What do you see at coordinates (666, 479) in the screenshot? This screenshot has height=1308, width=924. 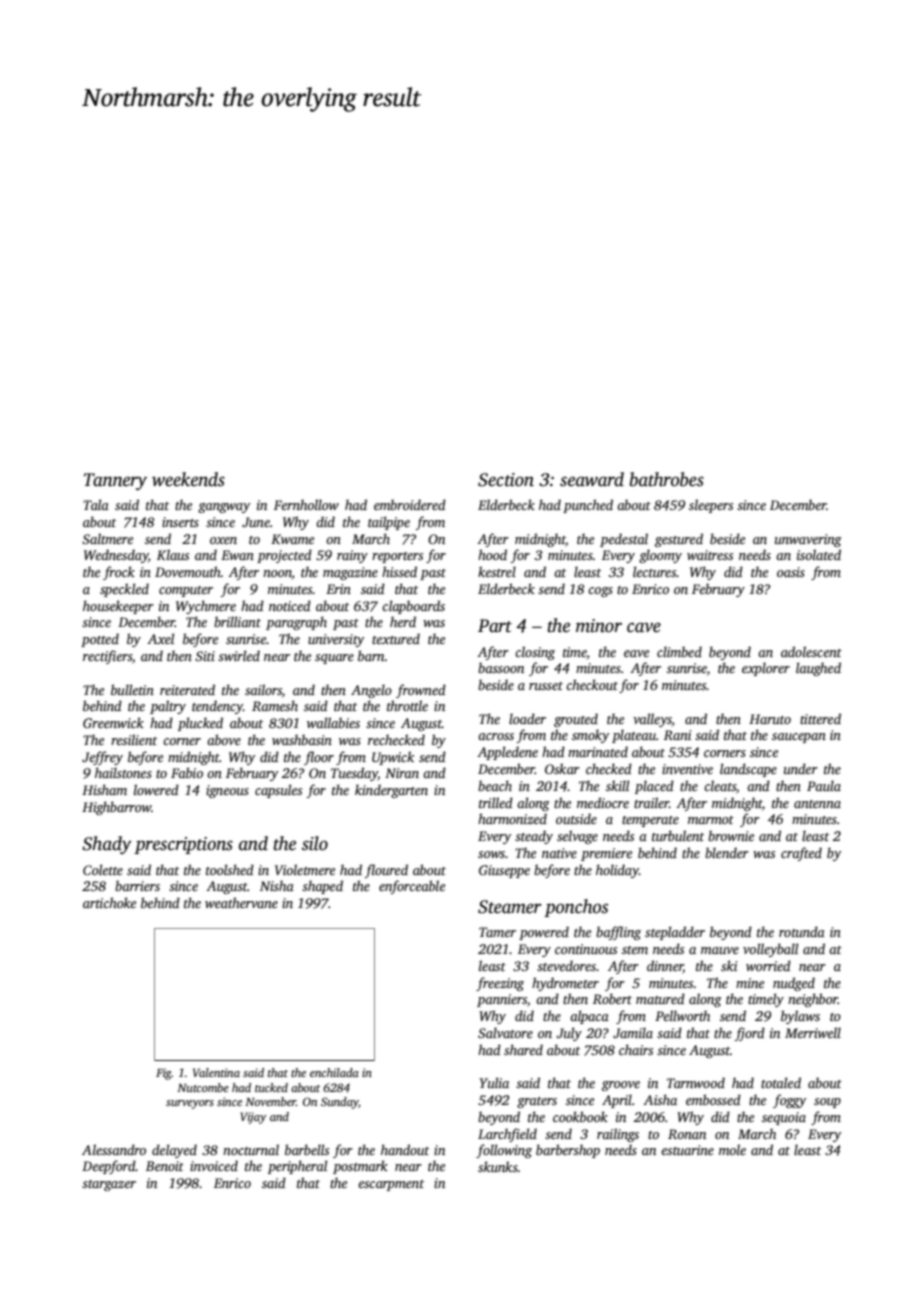 I see `bathrobes` at bounding box center [666, 479].
